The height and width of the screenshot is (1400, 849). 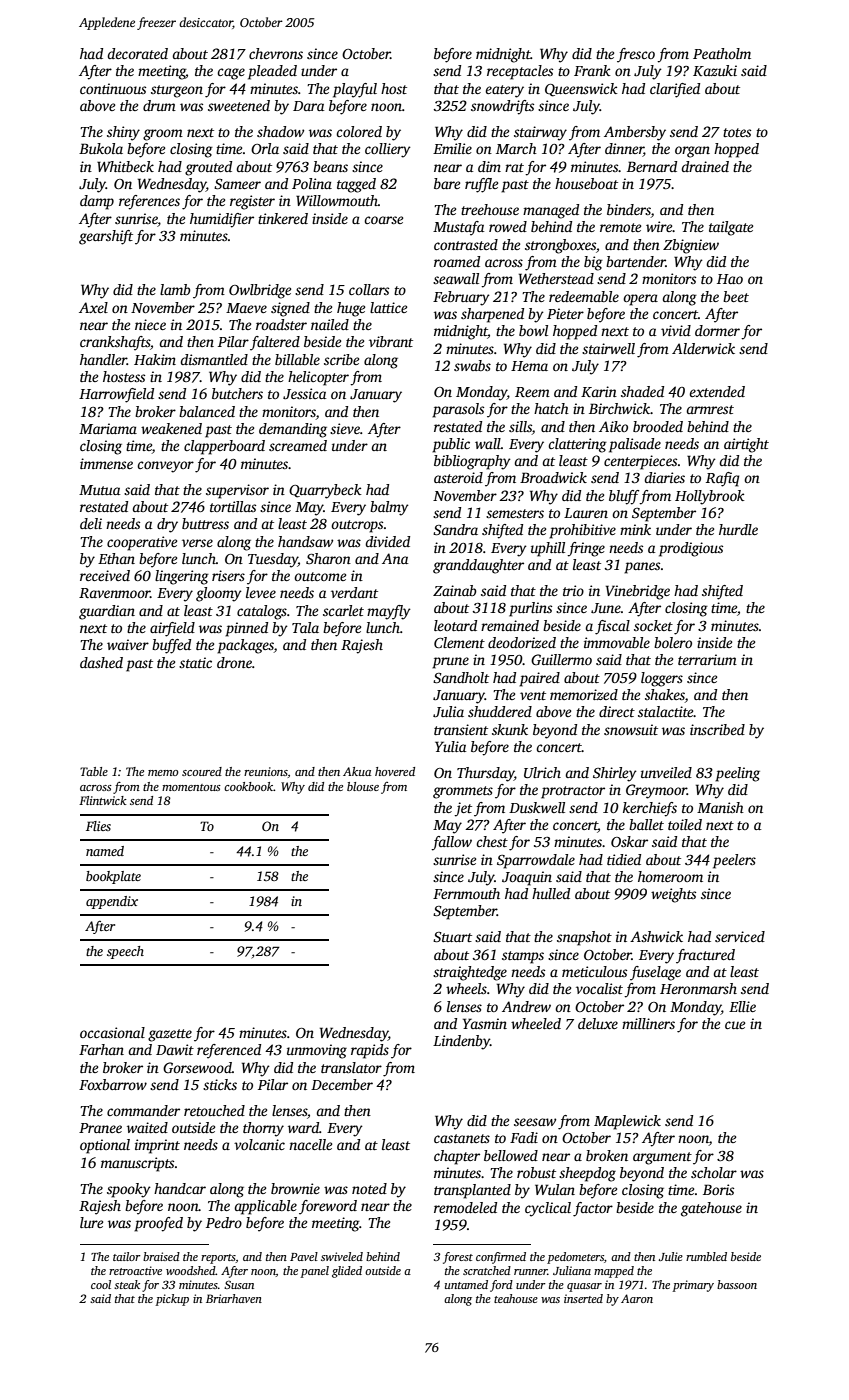 What do you see at coordinates (101, 662) in the screenshot?
I see `dashed` at bounding box center [101, 662].
